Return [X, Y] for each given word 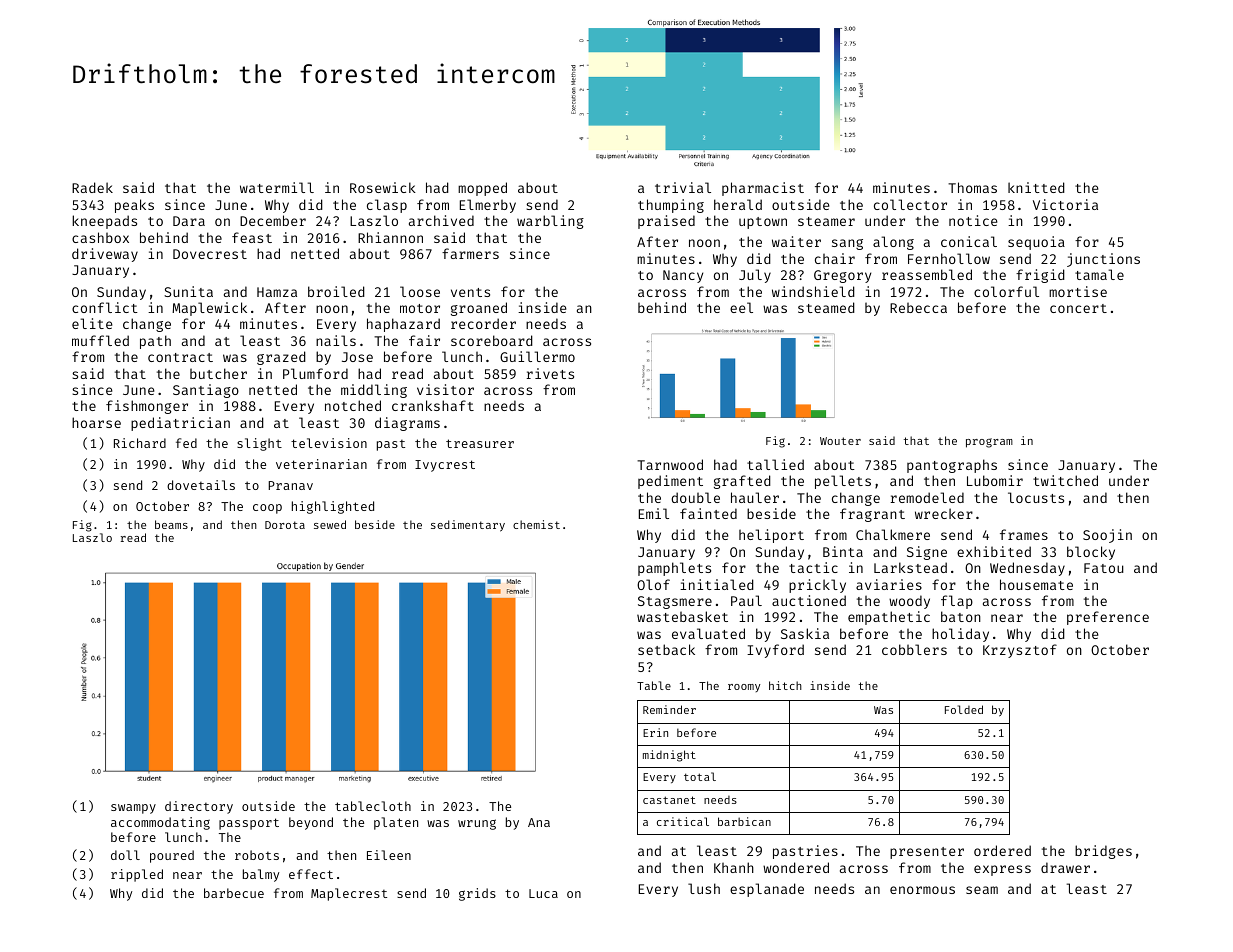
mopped [482, 189]
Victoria [1065, 204]
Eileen [389, 855]
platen [396, 823]
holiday [960, 635]
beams [171, 524]
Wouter [840, 441]
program [989, 443]
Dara [189, 221]
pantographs [952, 466]
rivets [550, 373]
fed [186, 443]
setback [666, 649]
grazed [281, 358]
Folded [964, 709]
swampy [133, 809]
